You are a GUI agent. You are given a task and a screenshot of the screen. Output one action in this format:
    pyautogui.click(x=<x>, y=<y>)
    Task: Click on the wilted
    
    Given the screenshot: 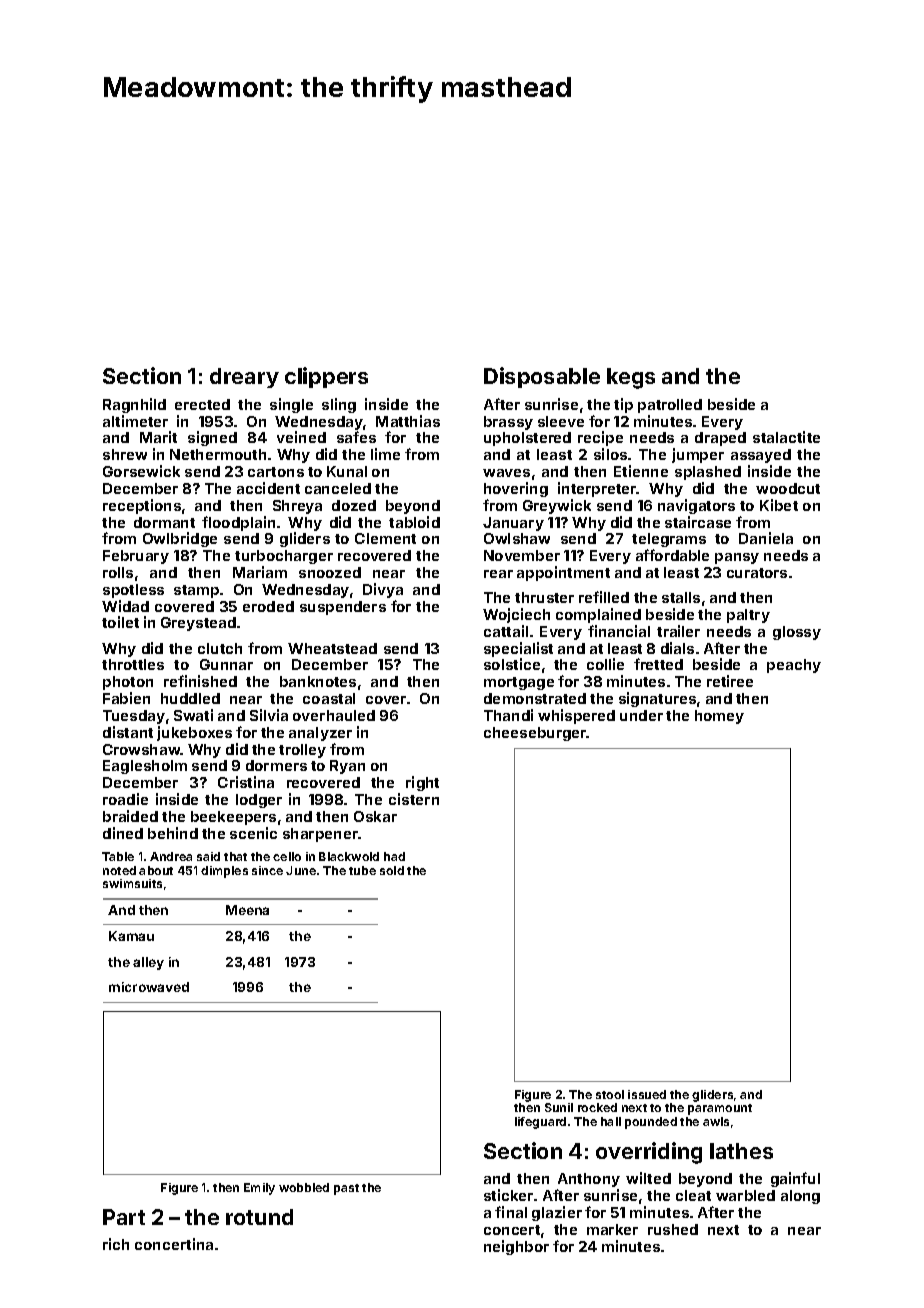 What is the action you would take?
    pyautogui.click(x=648, y=1178)
